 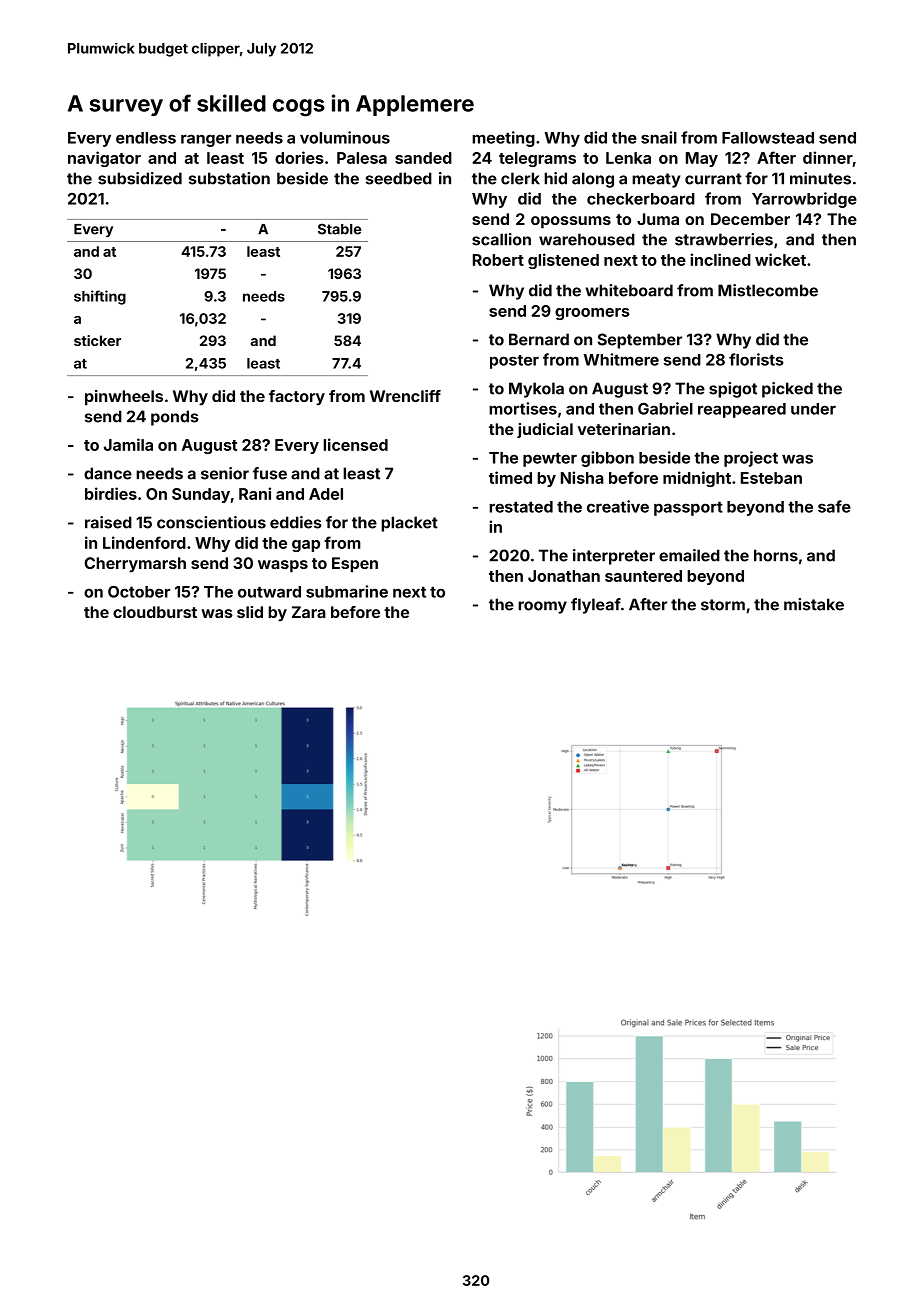 I want to click on snail, so click(x=659, y=137).
